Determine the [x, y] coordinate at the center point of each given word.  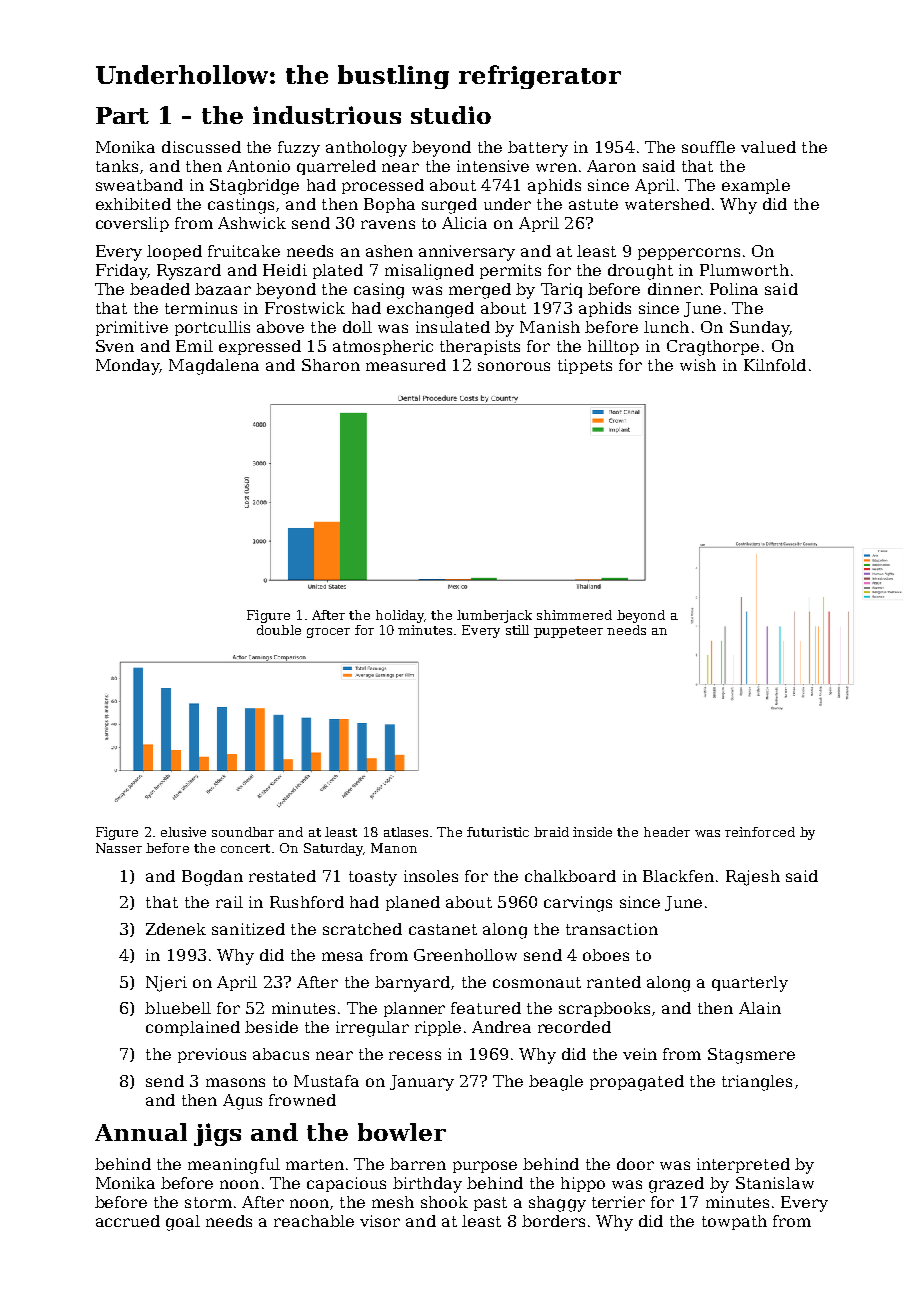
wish [698, 365]
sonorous [514, 366]
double [279, 630]
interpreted [743, 1165]
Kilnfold [775, 365]
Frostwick [305, 308]
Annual [141, 1132]
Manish [550, 327]
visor [380, 1221]
